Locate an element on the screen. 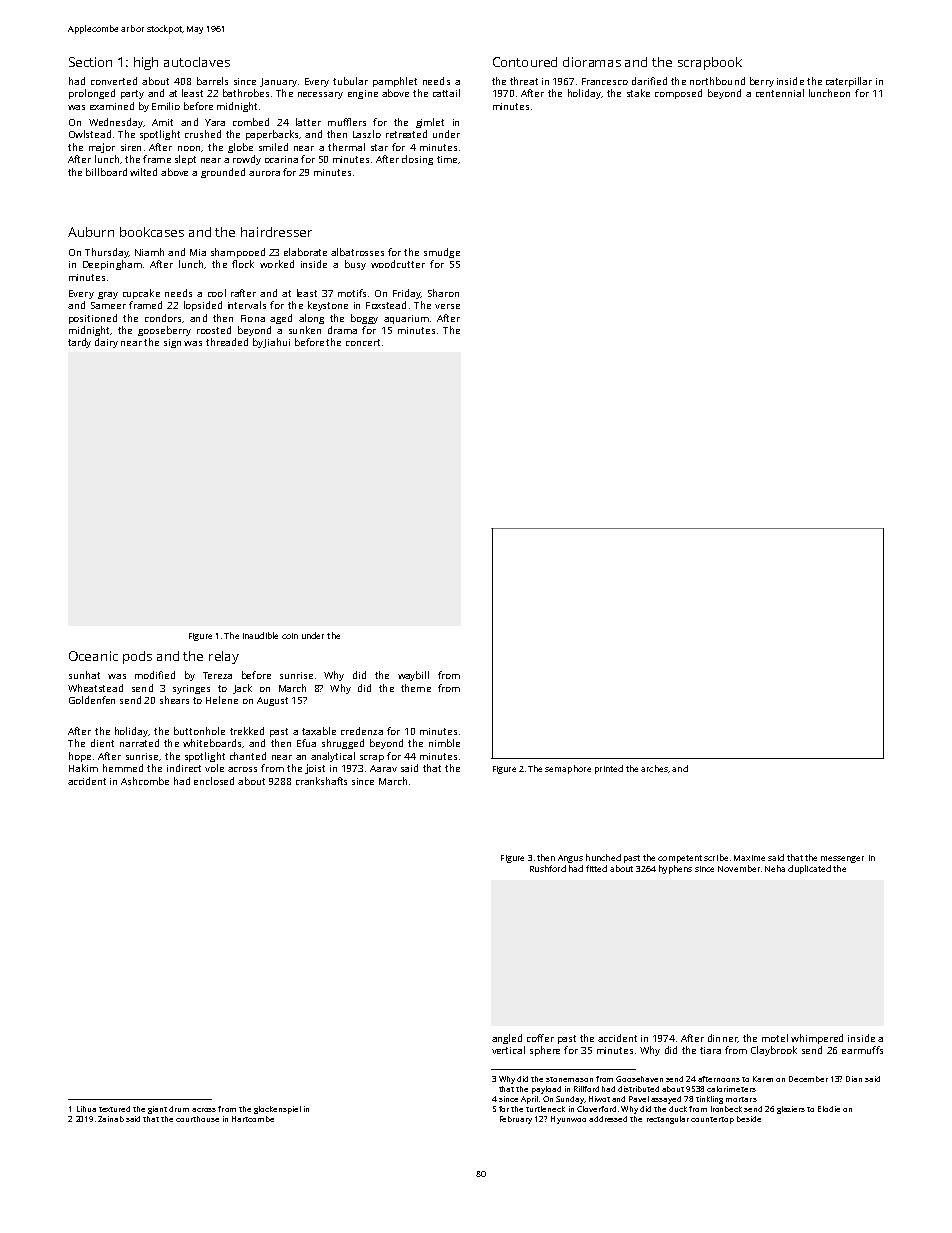 This screenshot has width=952, height=1233. Wednesday is located at coordinates (116, 123).
